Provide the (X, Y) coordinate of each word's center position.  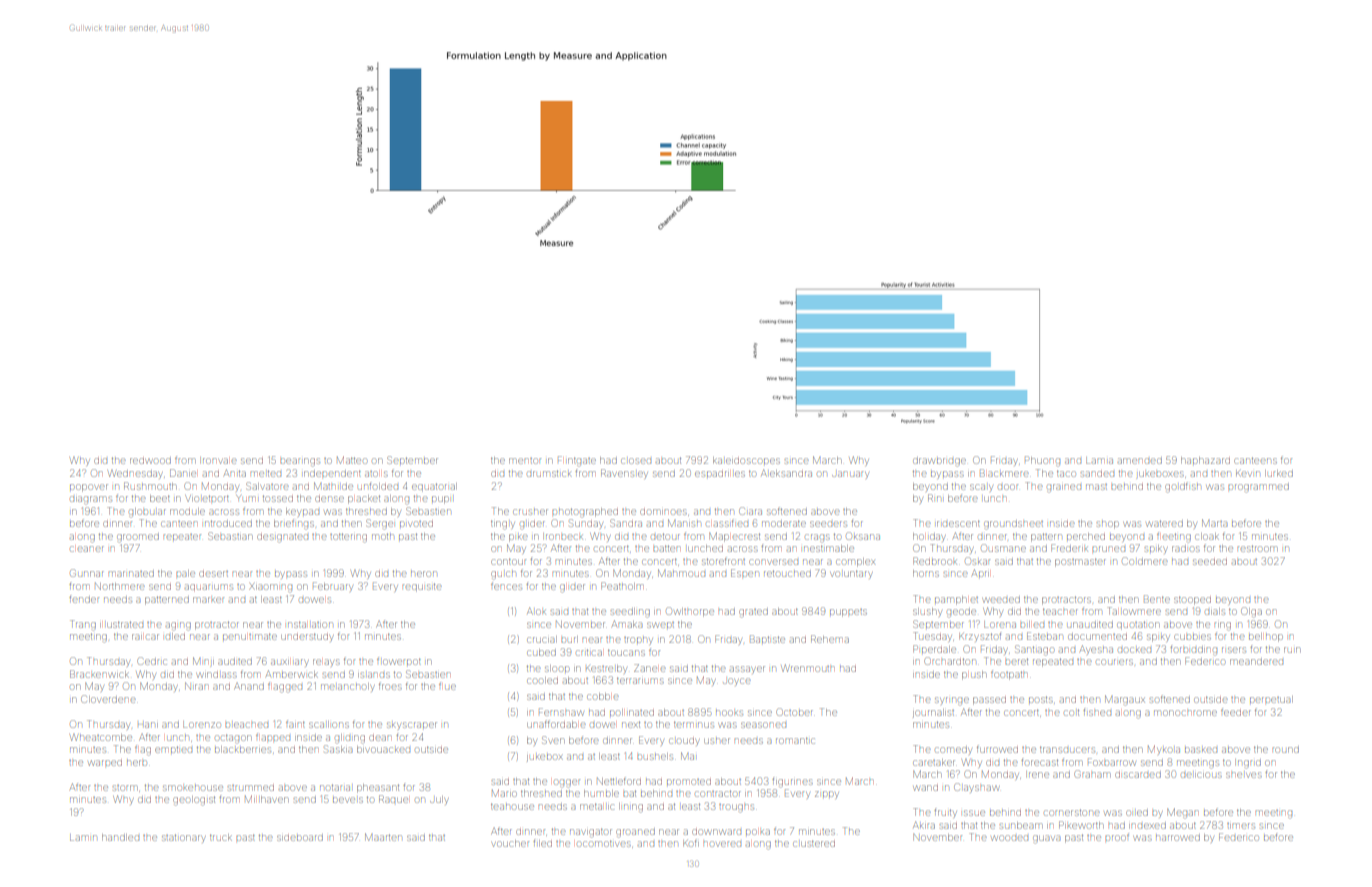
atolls (376, 474)
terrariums (640, 681)
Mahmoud (681, 573)
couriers (1115, 662)
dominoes (663, 512)
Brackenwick (99, 674)
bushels (655, 756)
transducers (1067, 750)
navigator (591, 833)
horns (926, 573)
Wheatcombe (101, 737)
